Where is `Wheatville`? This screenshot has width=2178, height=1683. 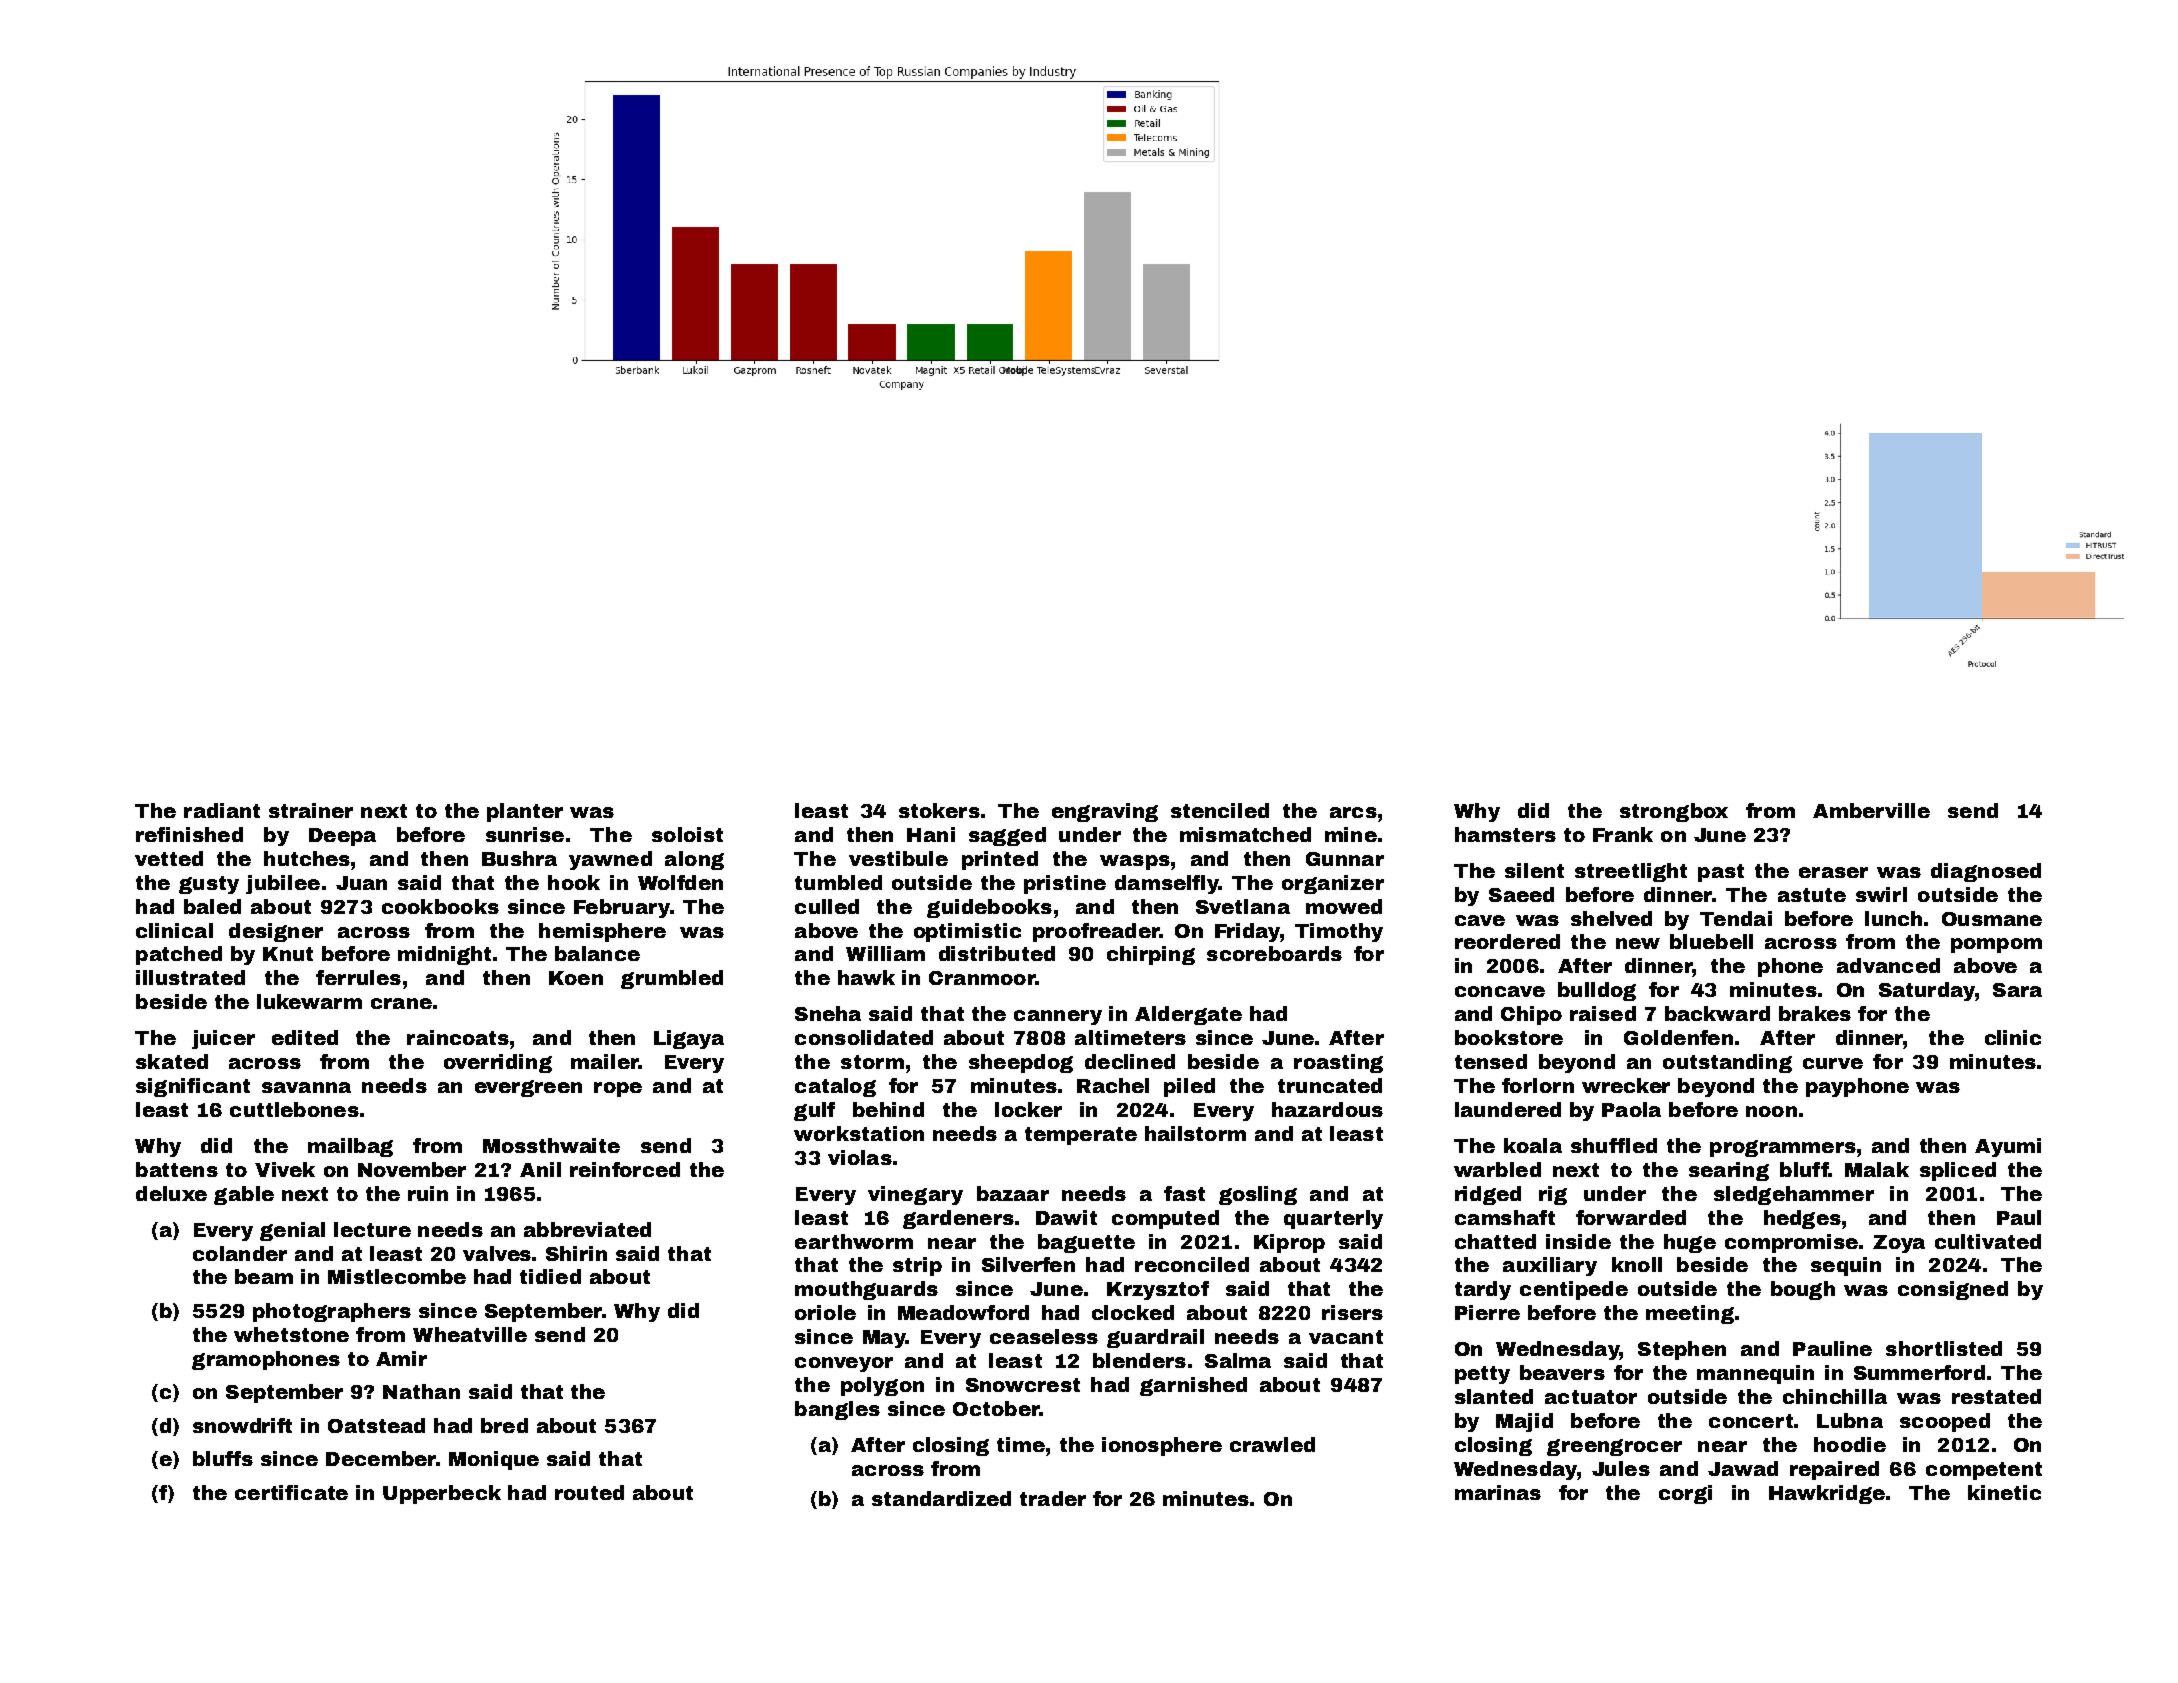 Wheatville is located at coordinates (470, 1334).
